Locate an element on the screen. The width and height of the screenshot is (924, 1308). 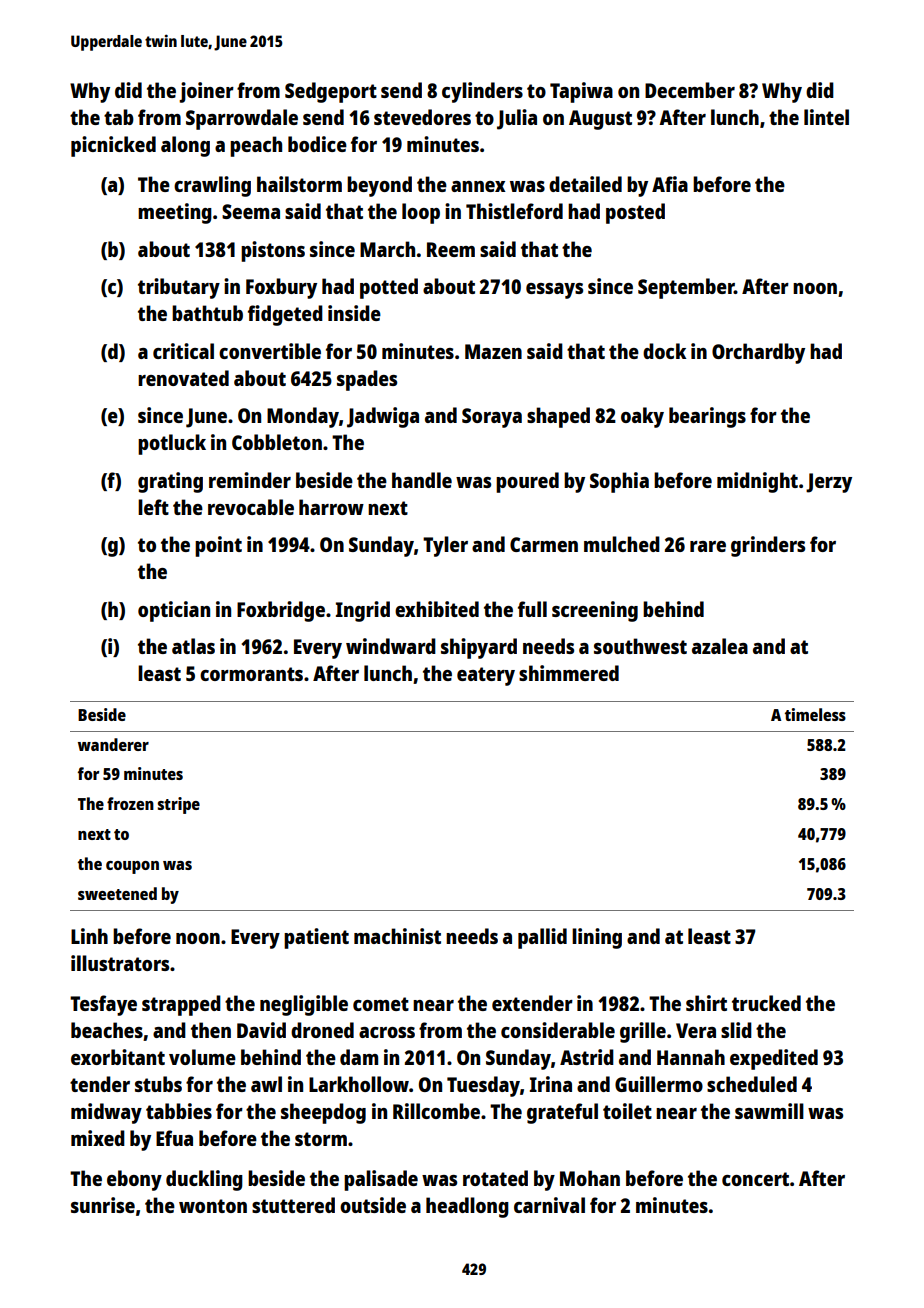
wanderer is located at coordinates (113, 744).
